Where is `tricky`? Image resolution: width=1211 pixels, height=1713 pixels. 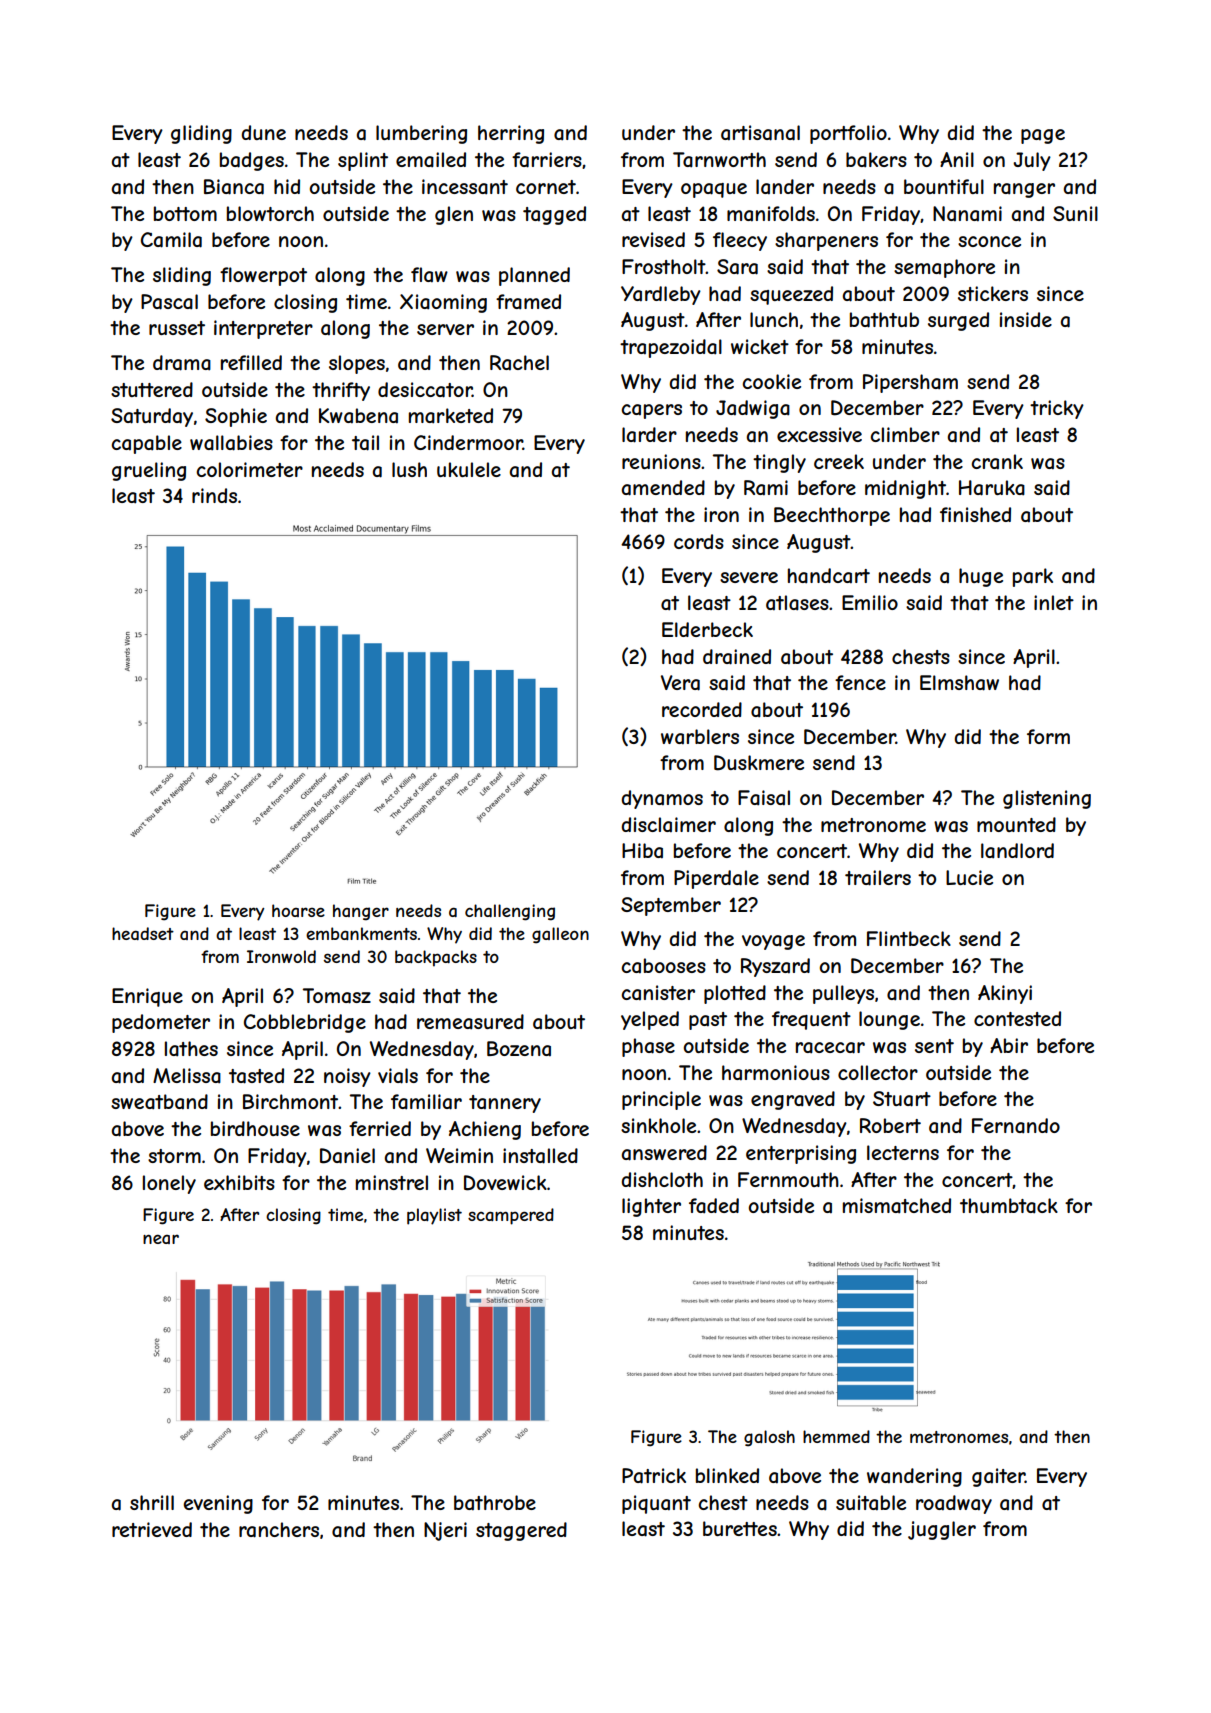 tricky is located at coordinates (1057, 409).
